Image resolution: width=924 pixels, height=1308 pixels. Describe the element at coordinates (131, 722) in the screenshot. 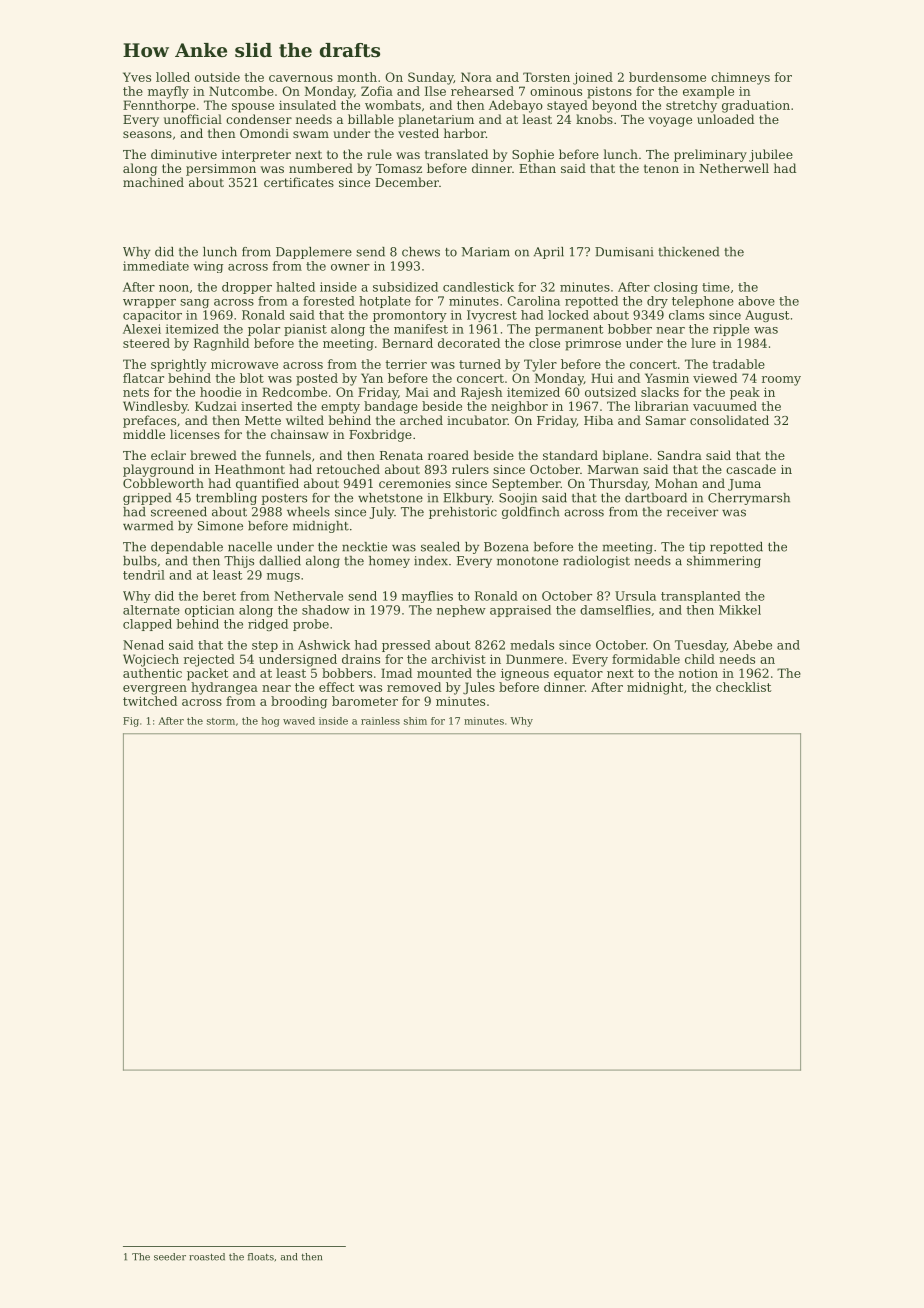

I see `Fig` at that location.
